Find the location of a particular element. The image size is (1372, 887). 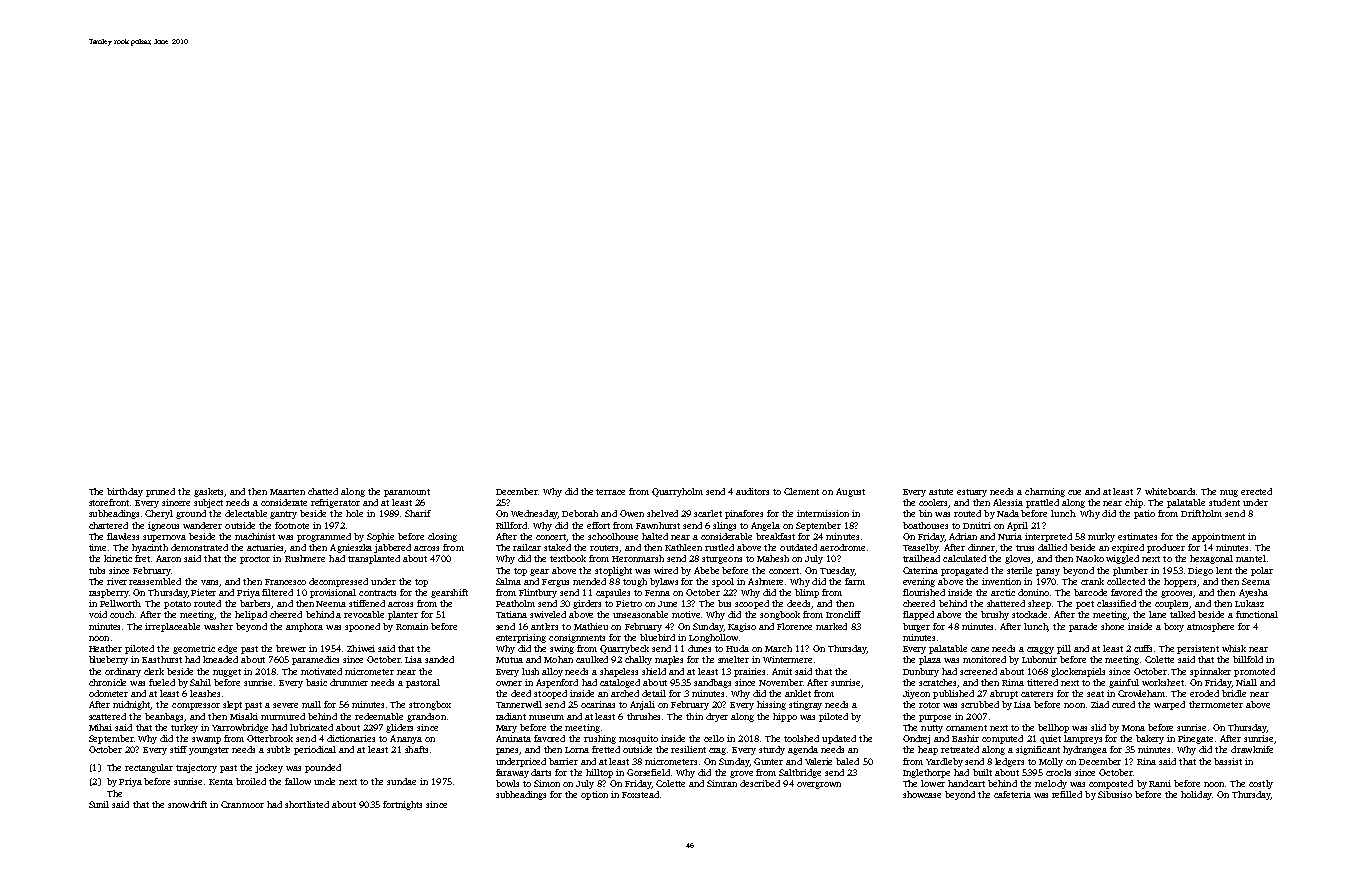

birthday is located at coordinates (125, 492).
